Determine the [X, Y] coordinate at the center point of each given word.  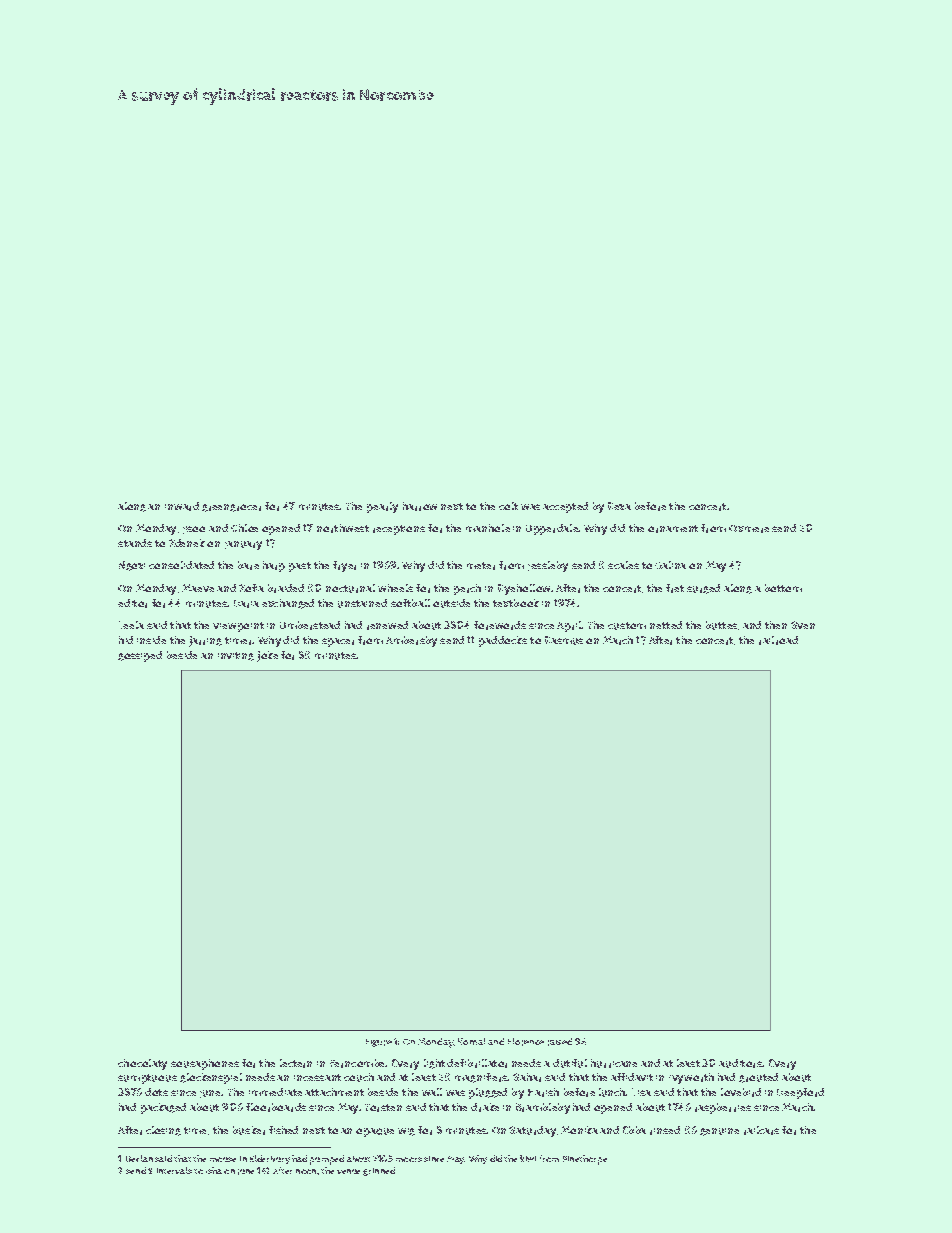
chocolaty [142, 1064]
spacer [338, 642]
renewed [387, 625]
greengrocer [231, 508]
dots [156, 1092]
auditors [740, 1063]
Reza [619, 506]
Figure [379, 1043]
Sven [803, 625]
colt [508, 506]
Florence [526, 1042]
